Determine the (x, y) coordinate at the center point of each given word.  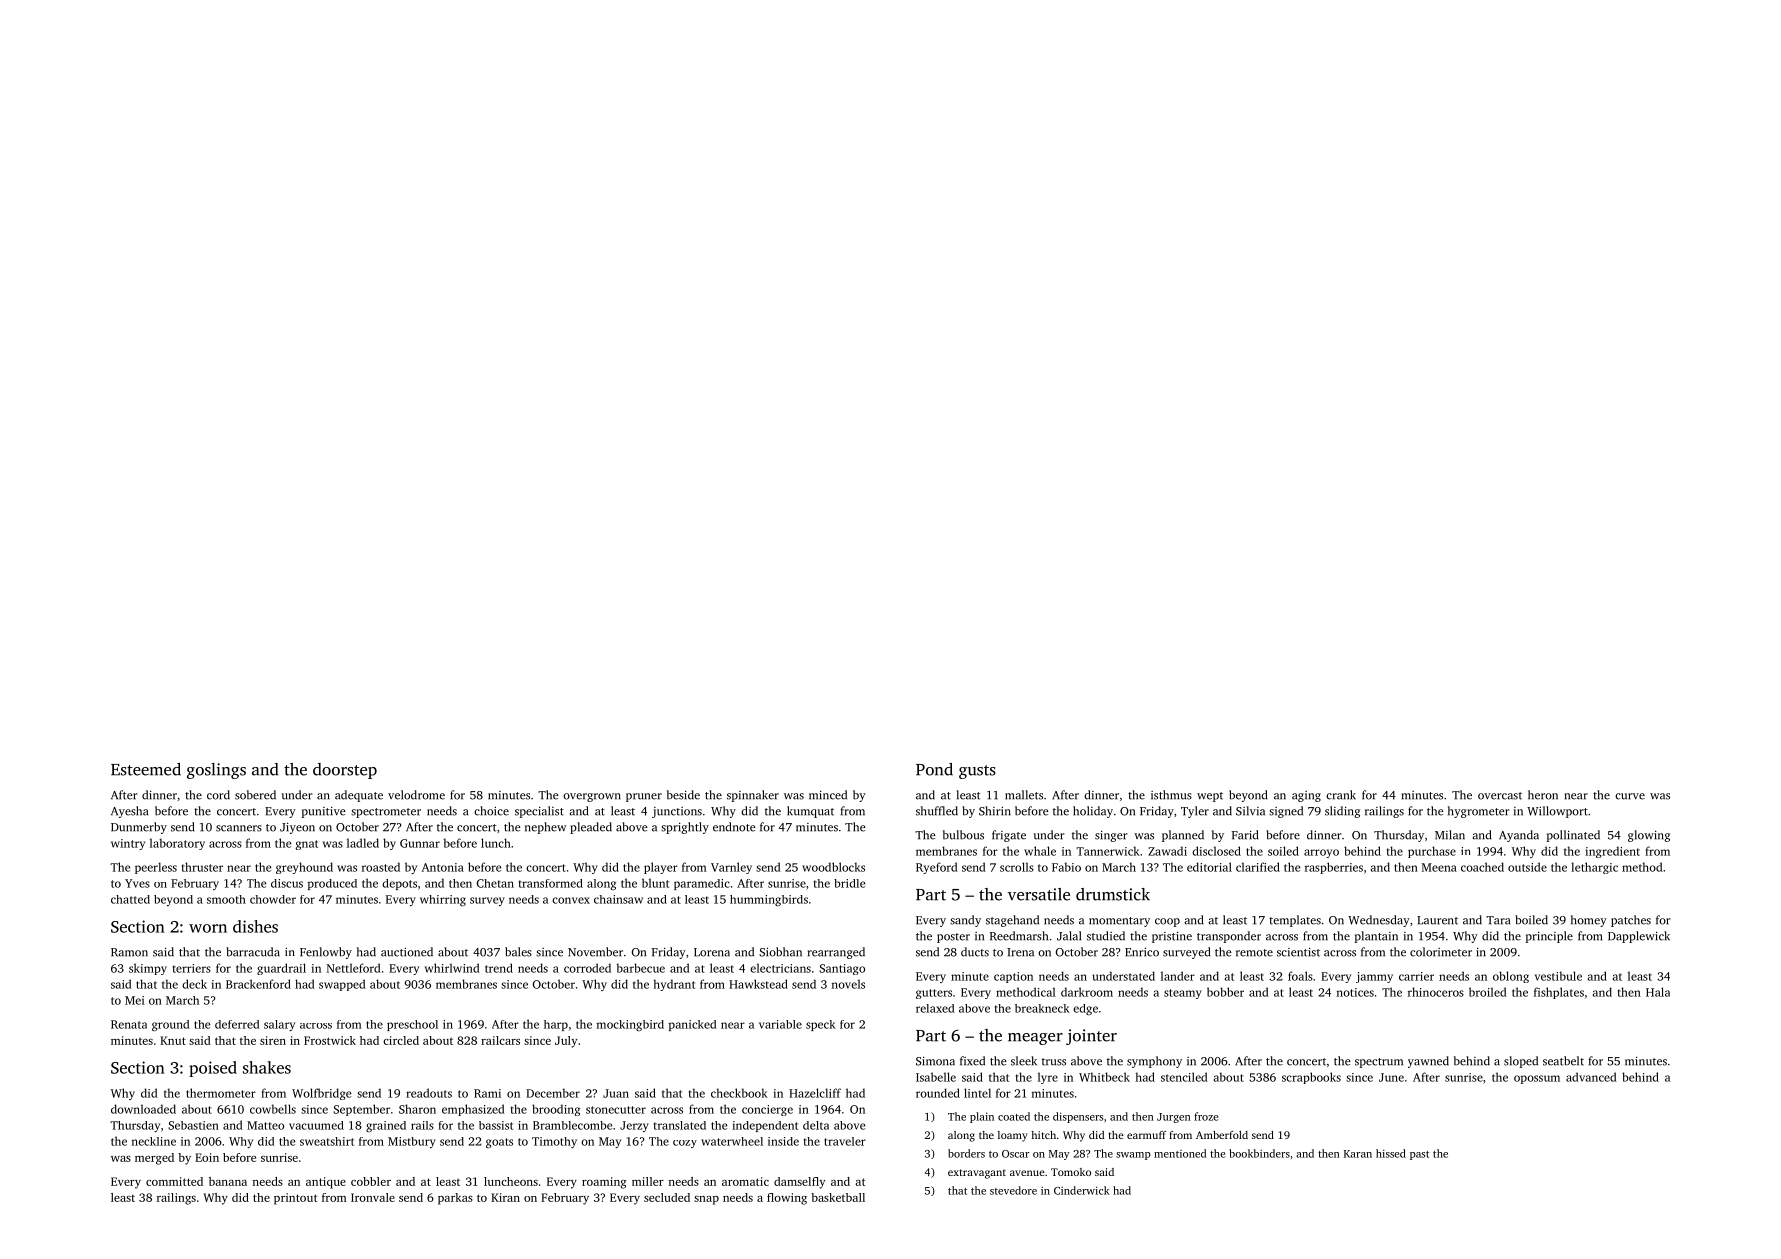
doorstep (345, 771)
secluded (667, 1197)
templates (1295, 921)
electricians (780, 968)
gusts (977, 772)
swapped (342, 985)
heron (1543, 795)
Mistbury (412, 1142)
